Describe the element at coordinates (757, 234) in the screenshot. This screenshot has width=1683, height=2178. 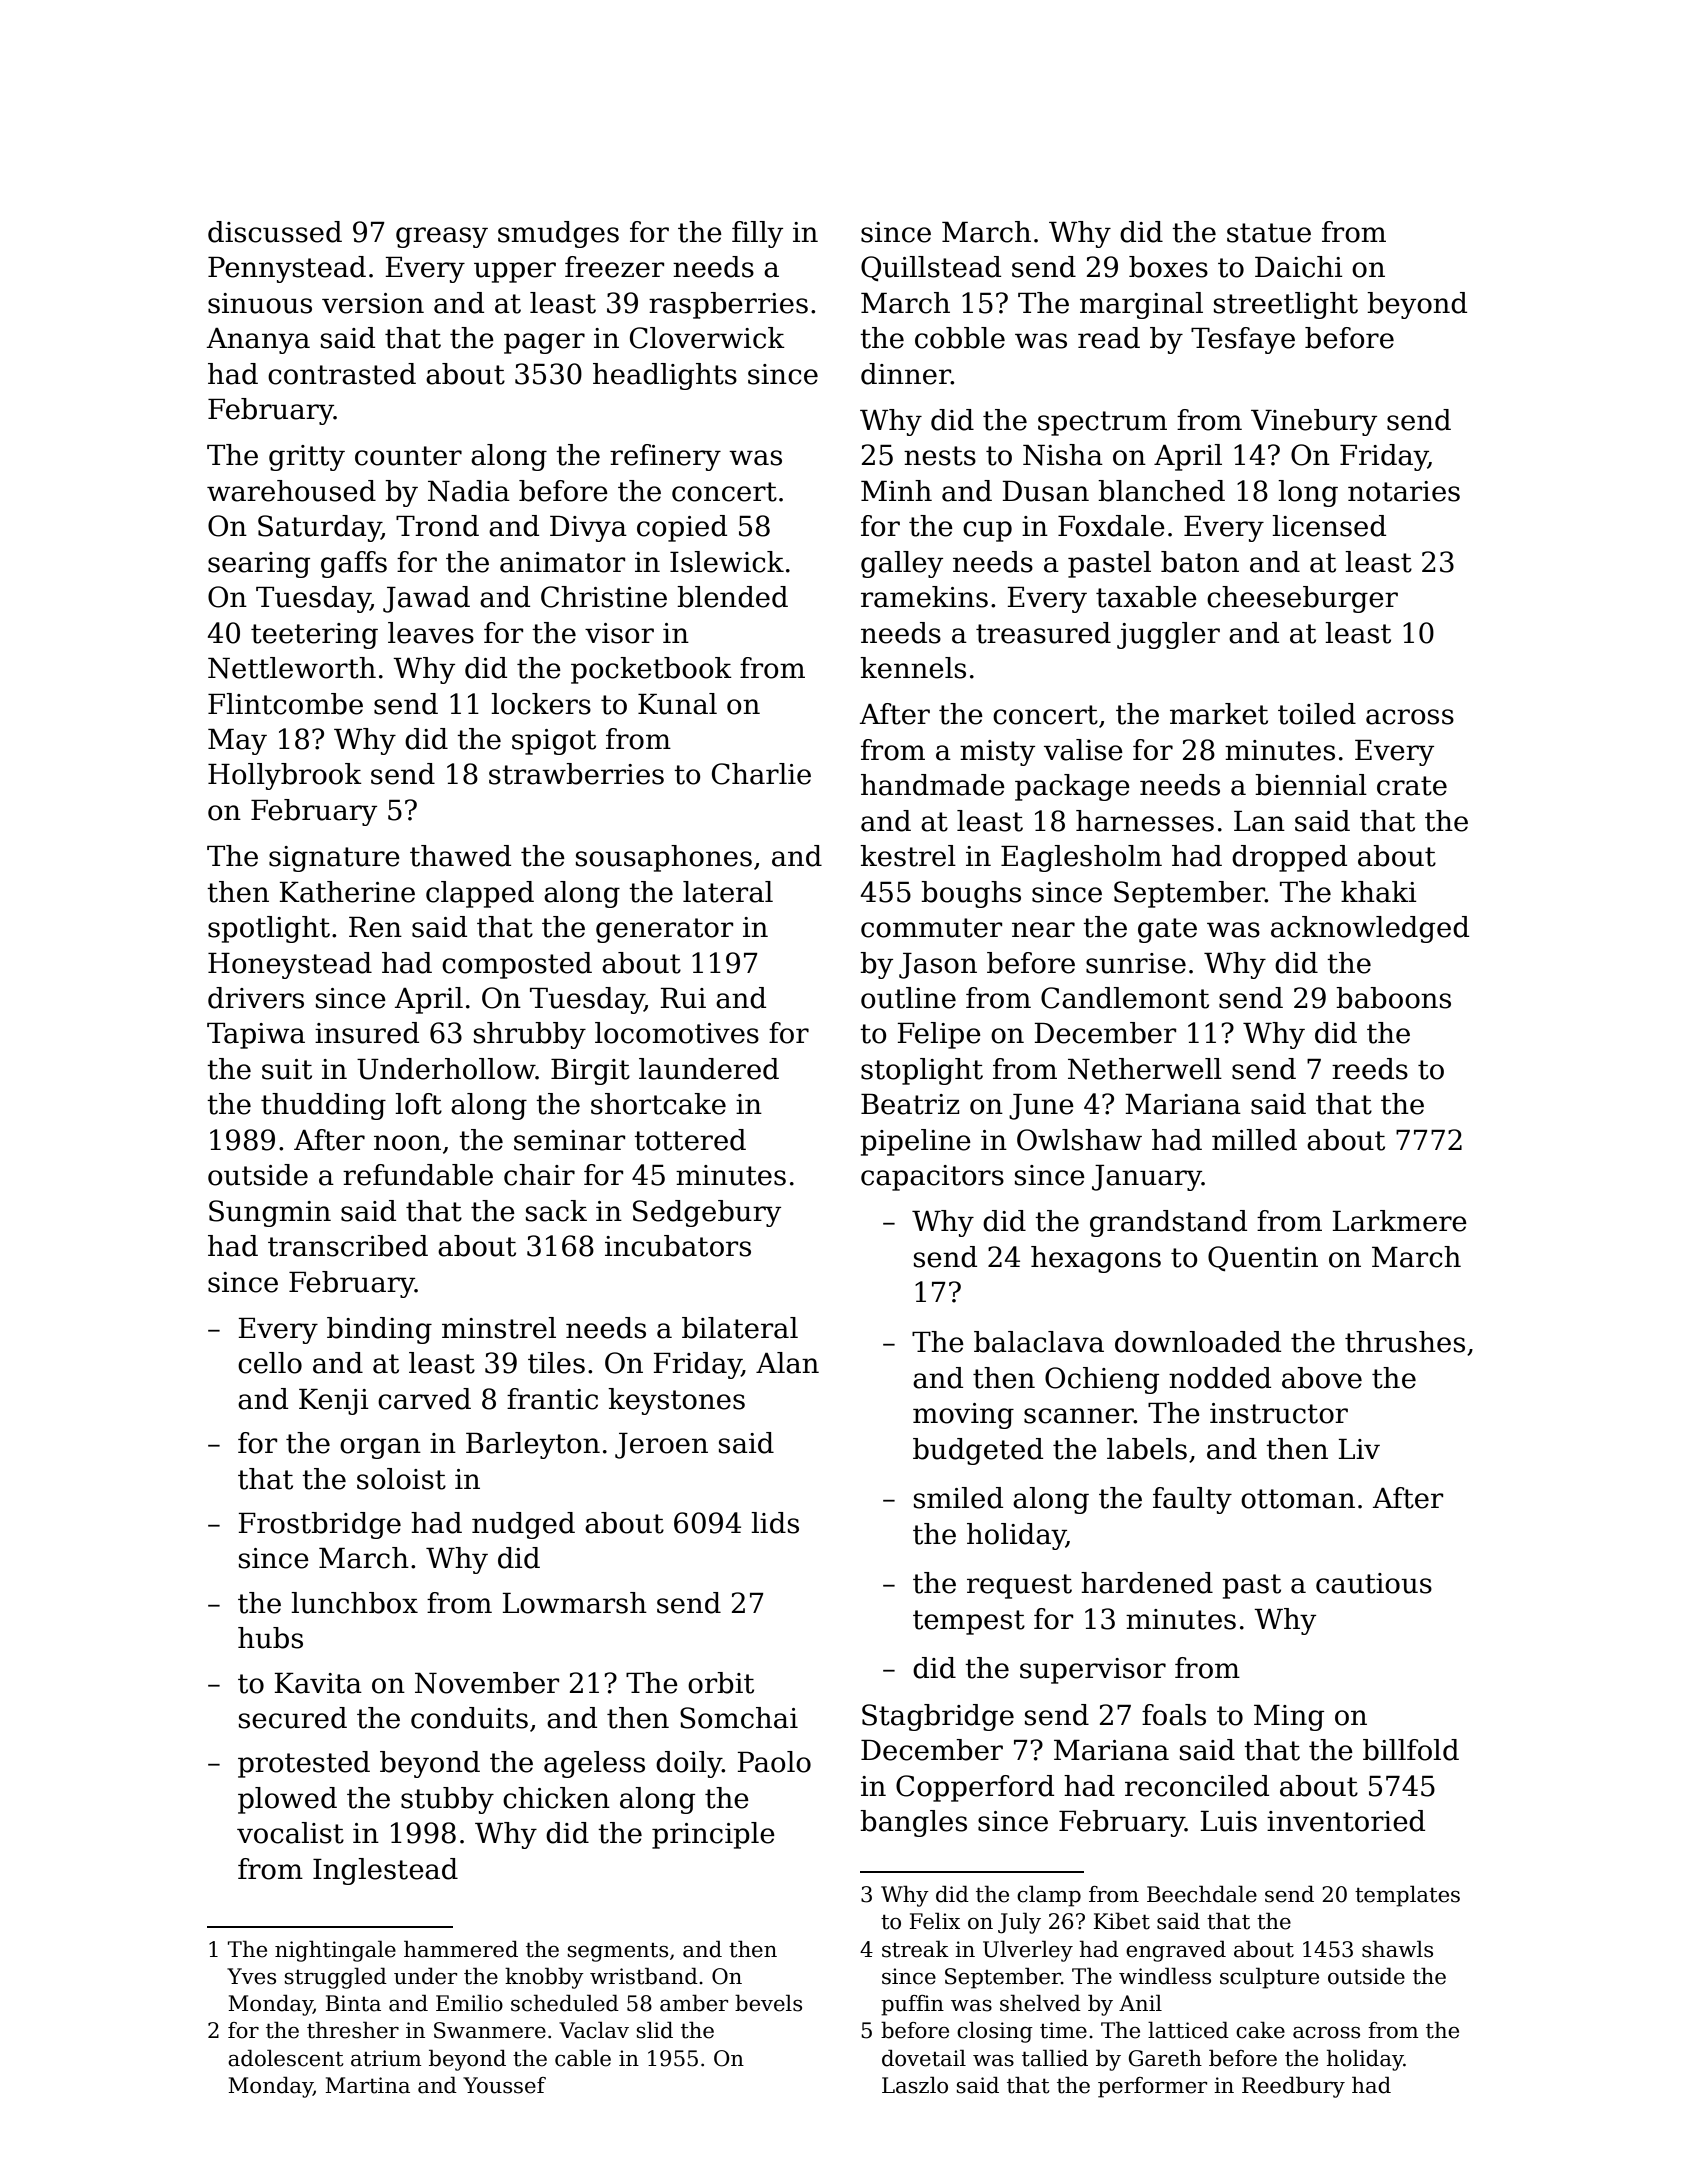
I see `filly` at that location.
